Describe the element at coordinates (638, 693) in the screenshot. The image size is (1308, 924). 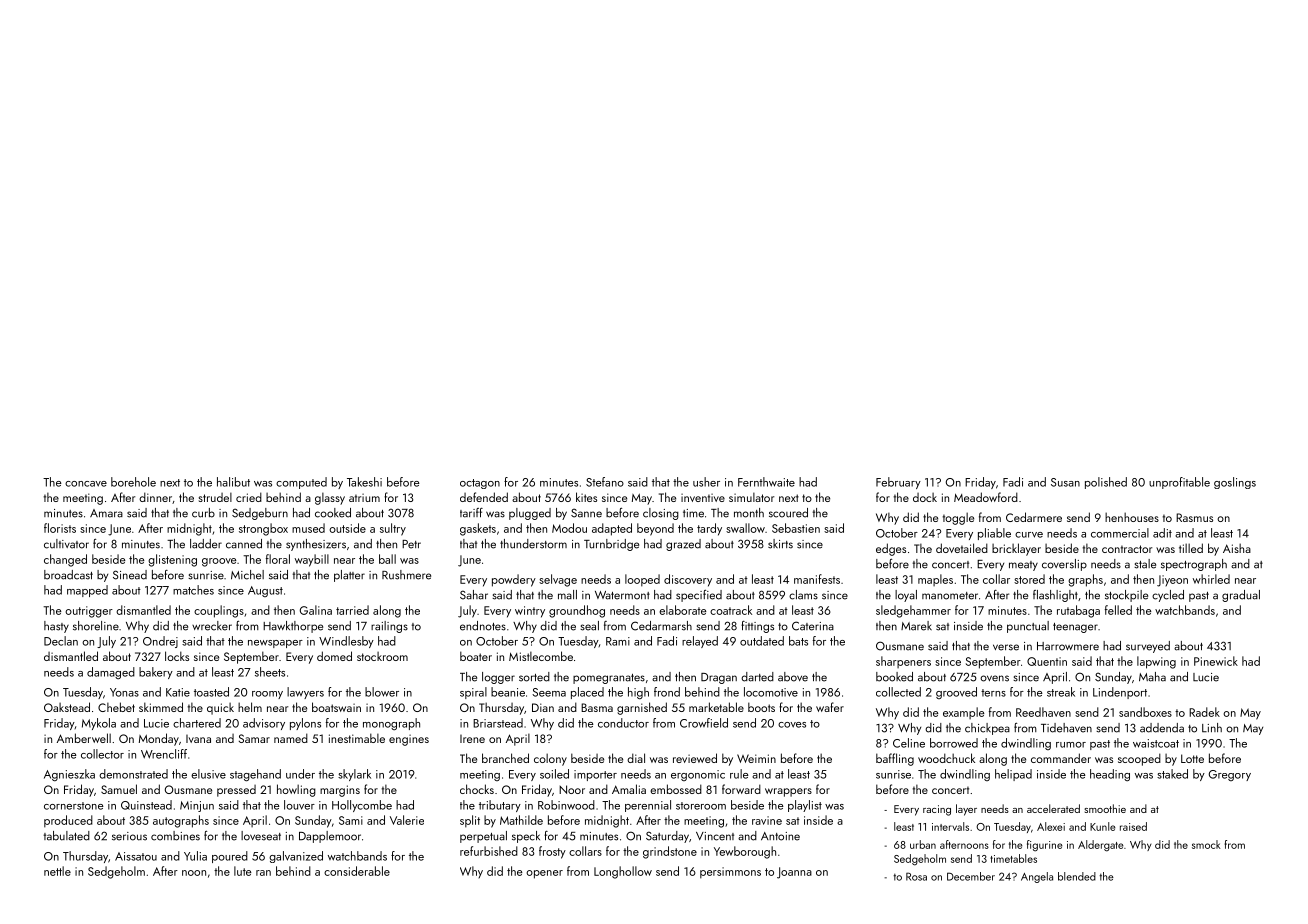
I see `high` at that location.
